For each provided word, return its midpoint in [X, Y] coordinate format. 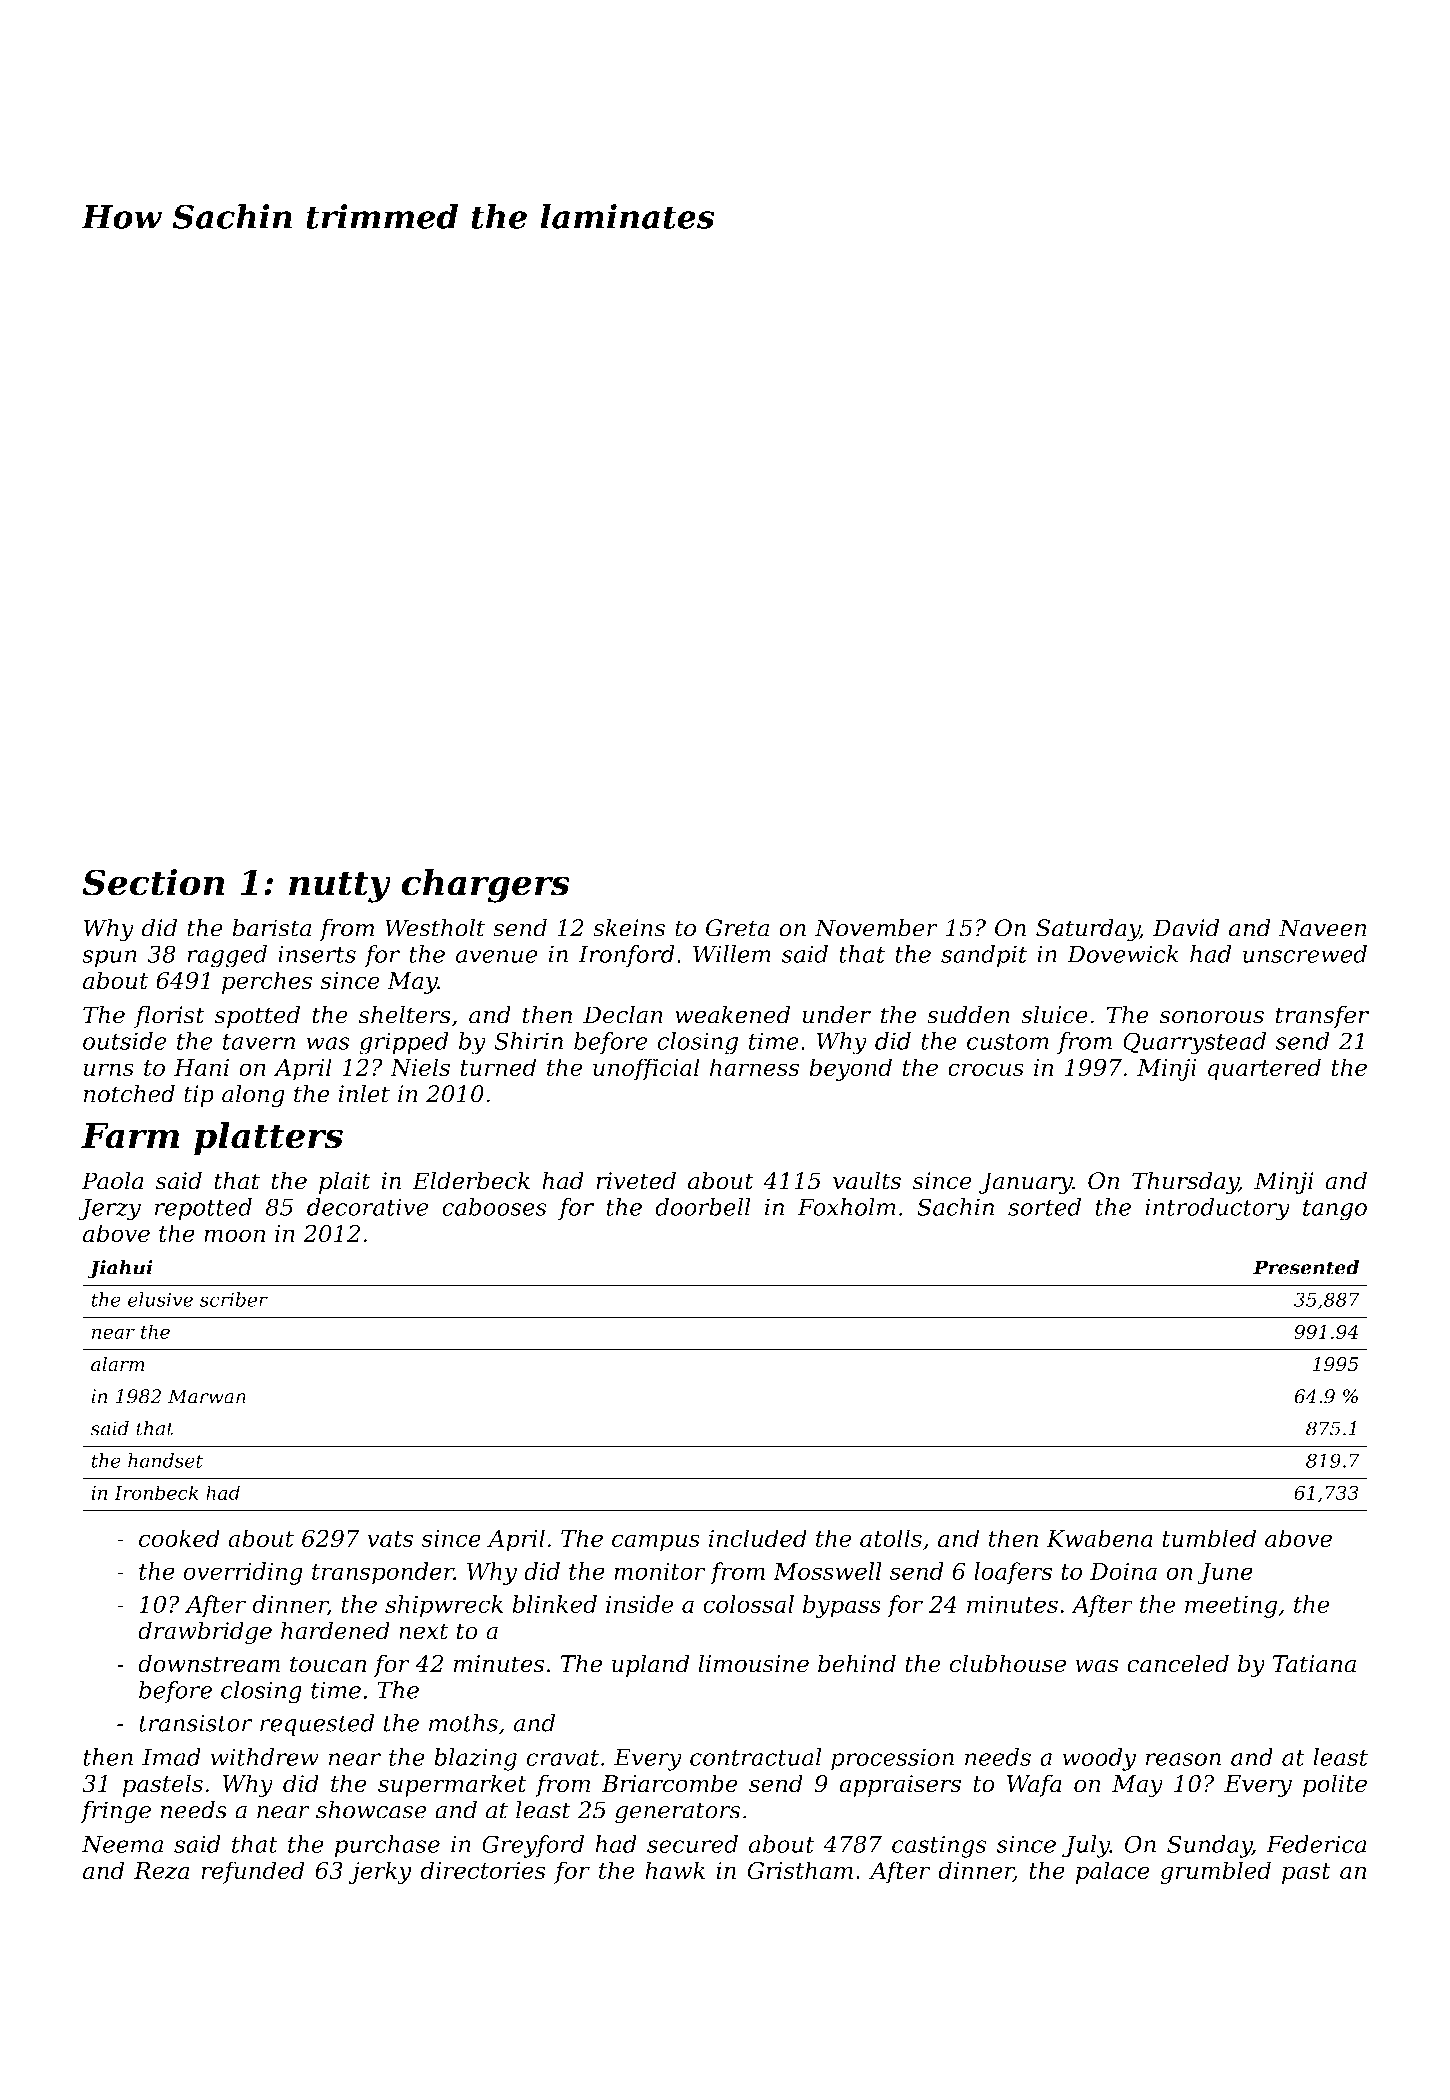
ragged [227, 956]
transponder [383, 1573]
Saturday [1088, 930]
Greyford [533, 1846]
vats [390, 1539]
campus [656, 1543]
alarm [118, 1364]
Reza [162, 1871]
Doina [1123, 1571]
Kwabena [1100, 1538]
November [876, 927]
